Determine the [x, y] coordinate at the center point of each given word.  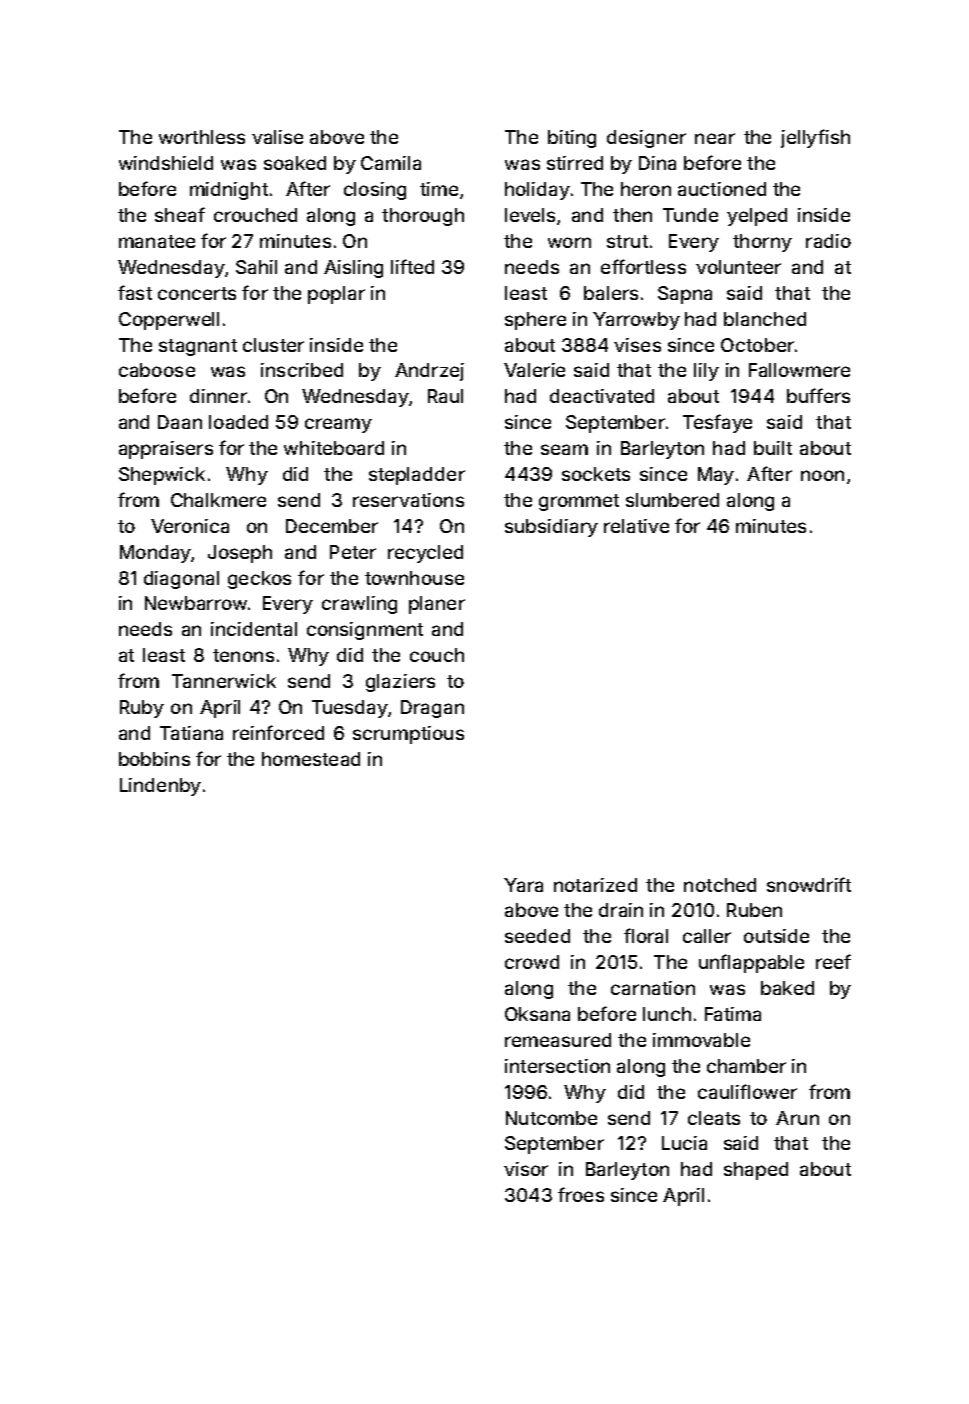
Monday [155, 554]
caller [707, 936]
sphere [535, 321]
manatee [157, 241]
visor [526, 1169]
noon [822, 475]
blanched [765, 319]
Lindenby [160, 787]
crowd [532, 962]
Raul [445, 396]
